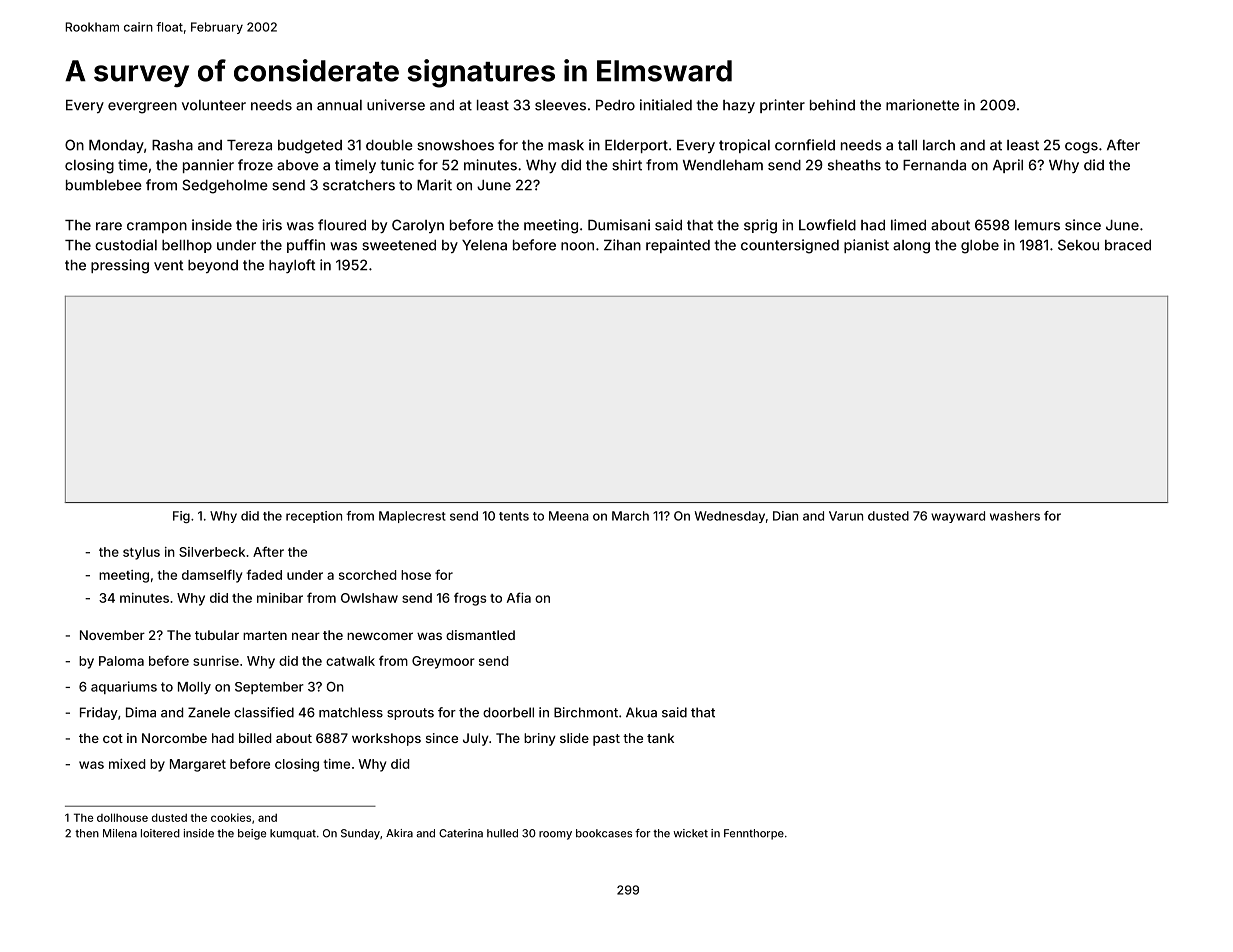 This document has width=1233, height=952. I want to click on globe, so click(980, 247).
